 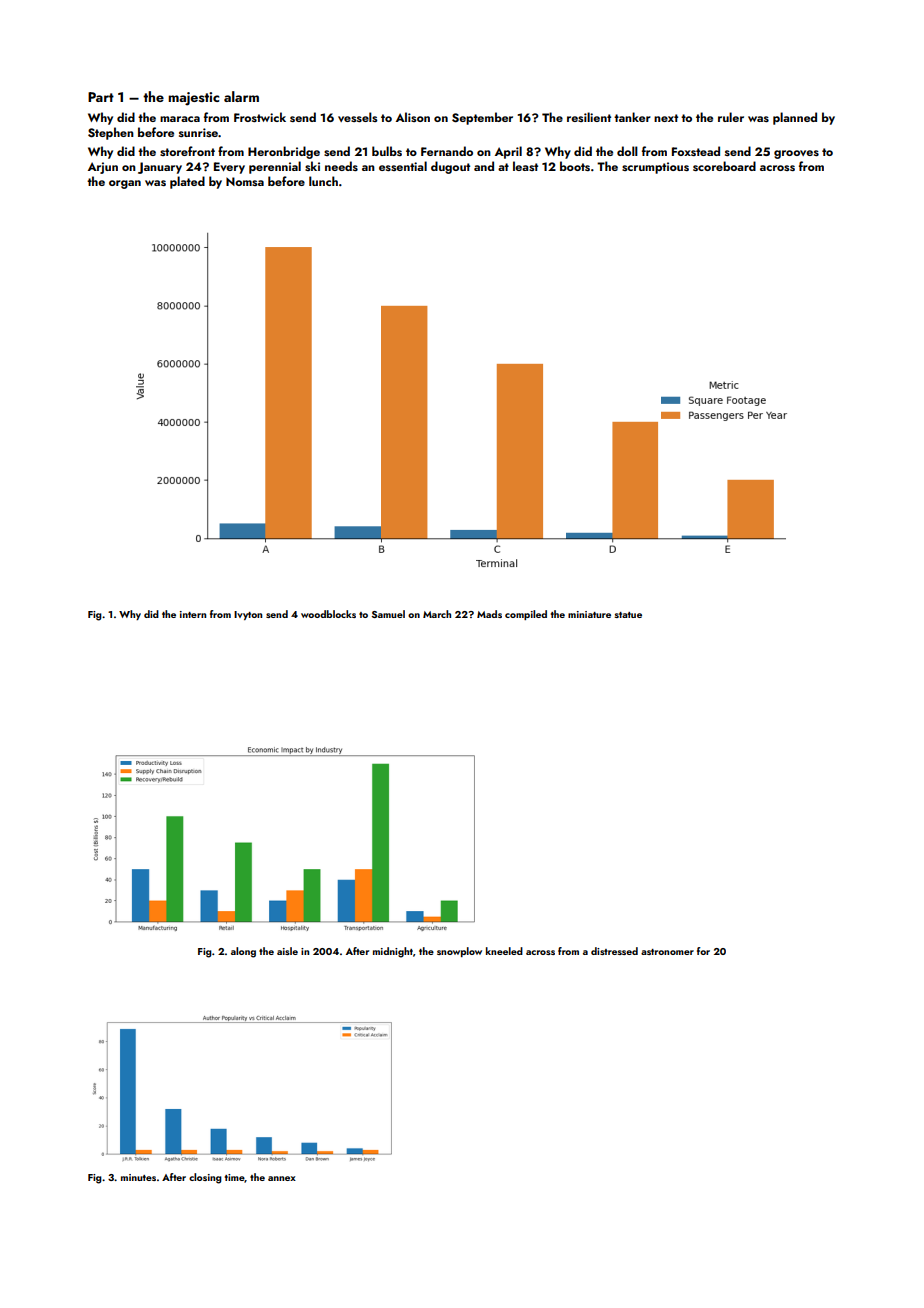 I want to click on Ivyton, so click(x=248, y=615).
